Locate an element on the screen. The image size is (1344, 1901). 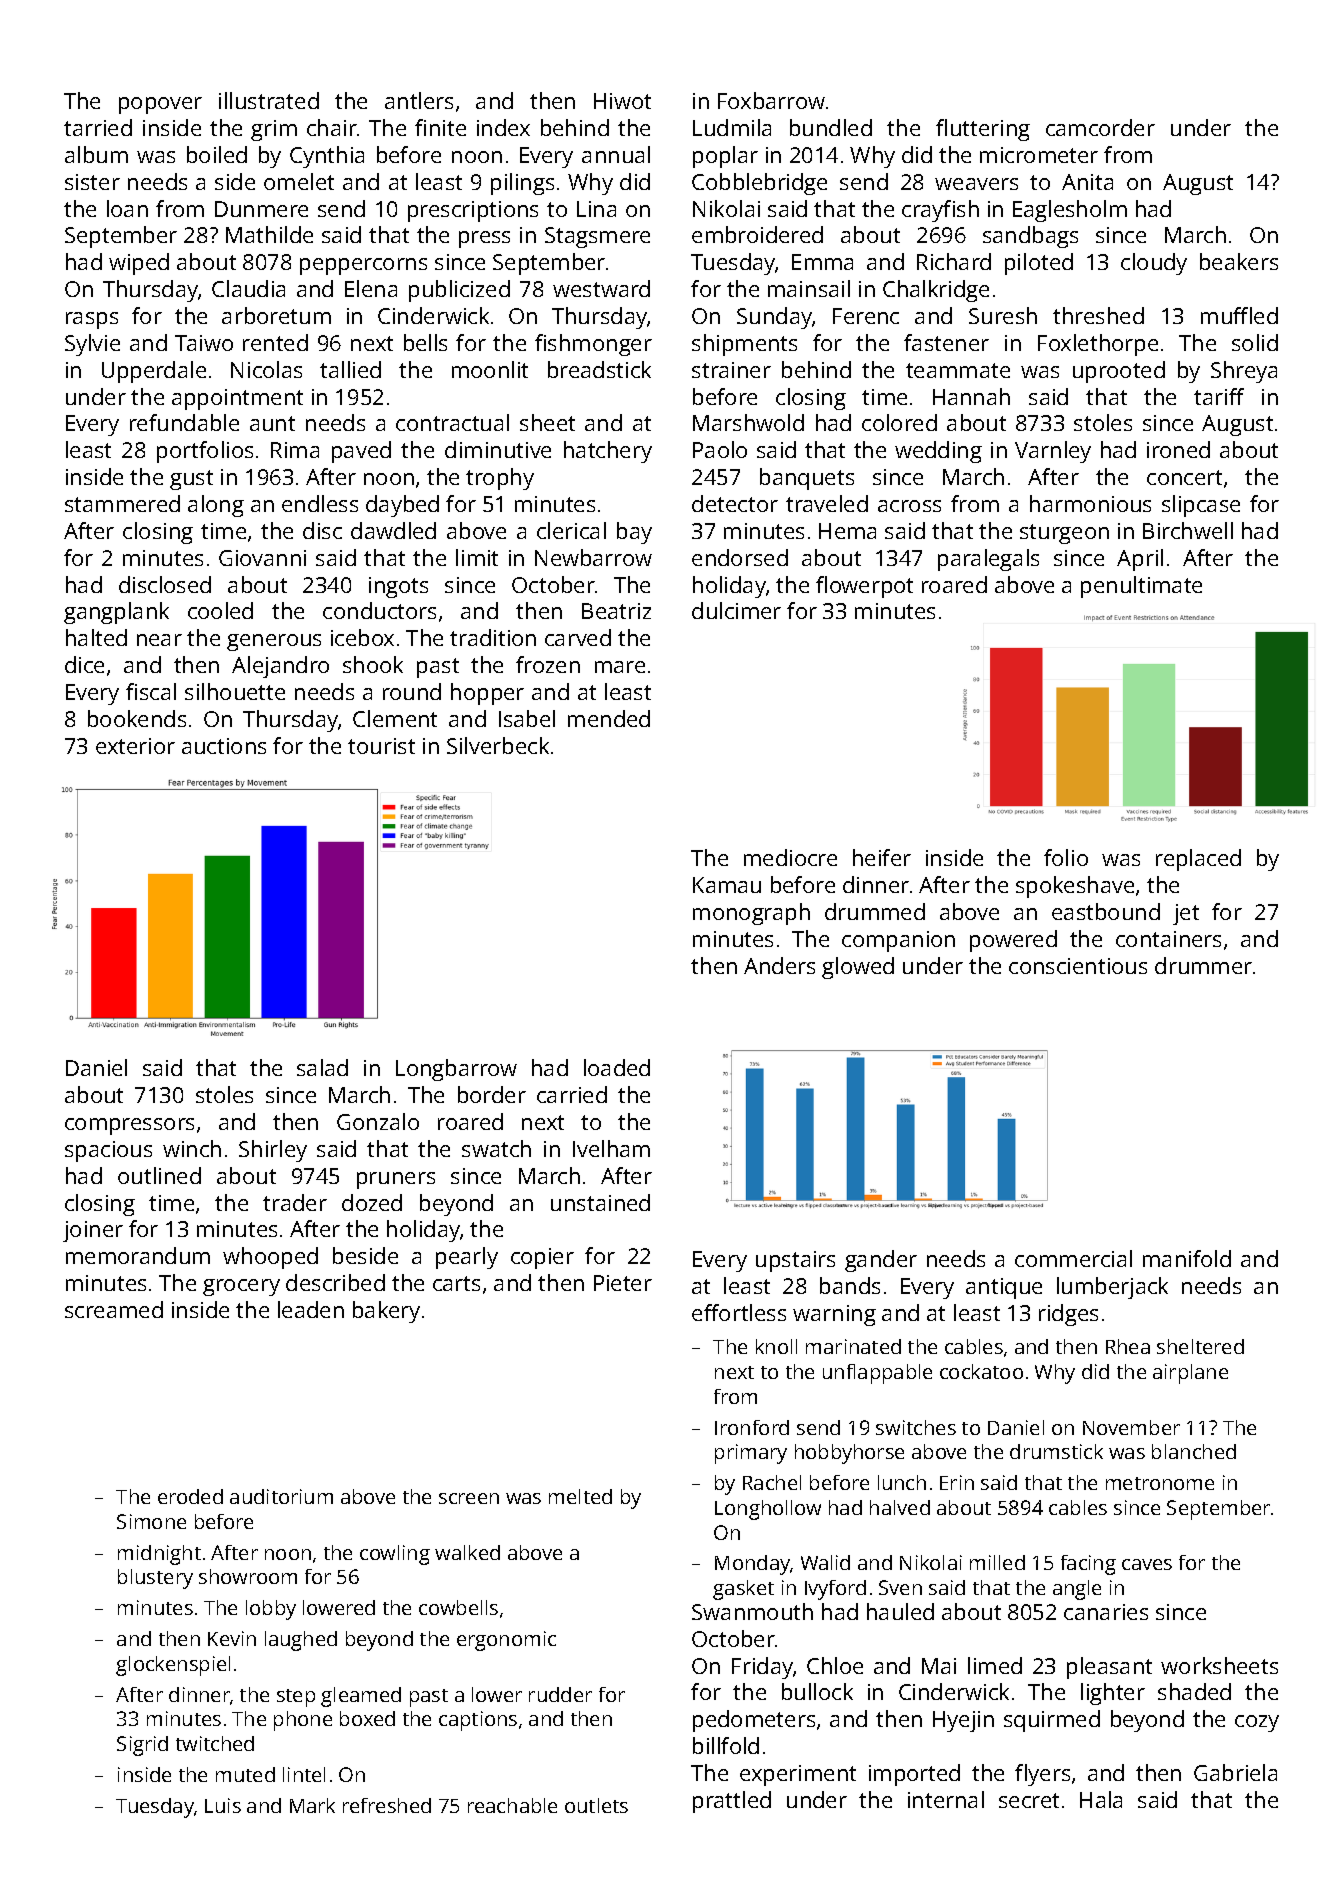
index is located at coordinates (503, 127).
